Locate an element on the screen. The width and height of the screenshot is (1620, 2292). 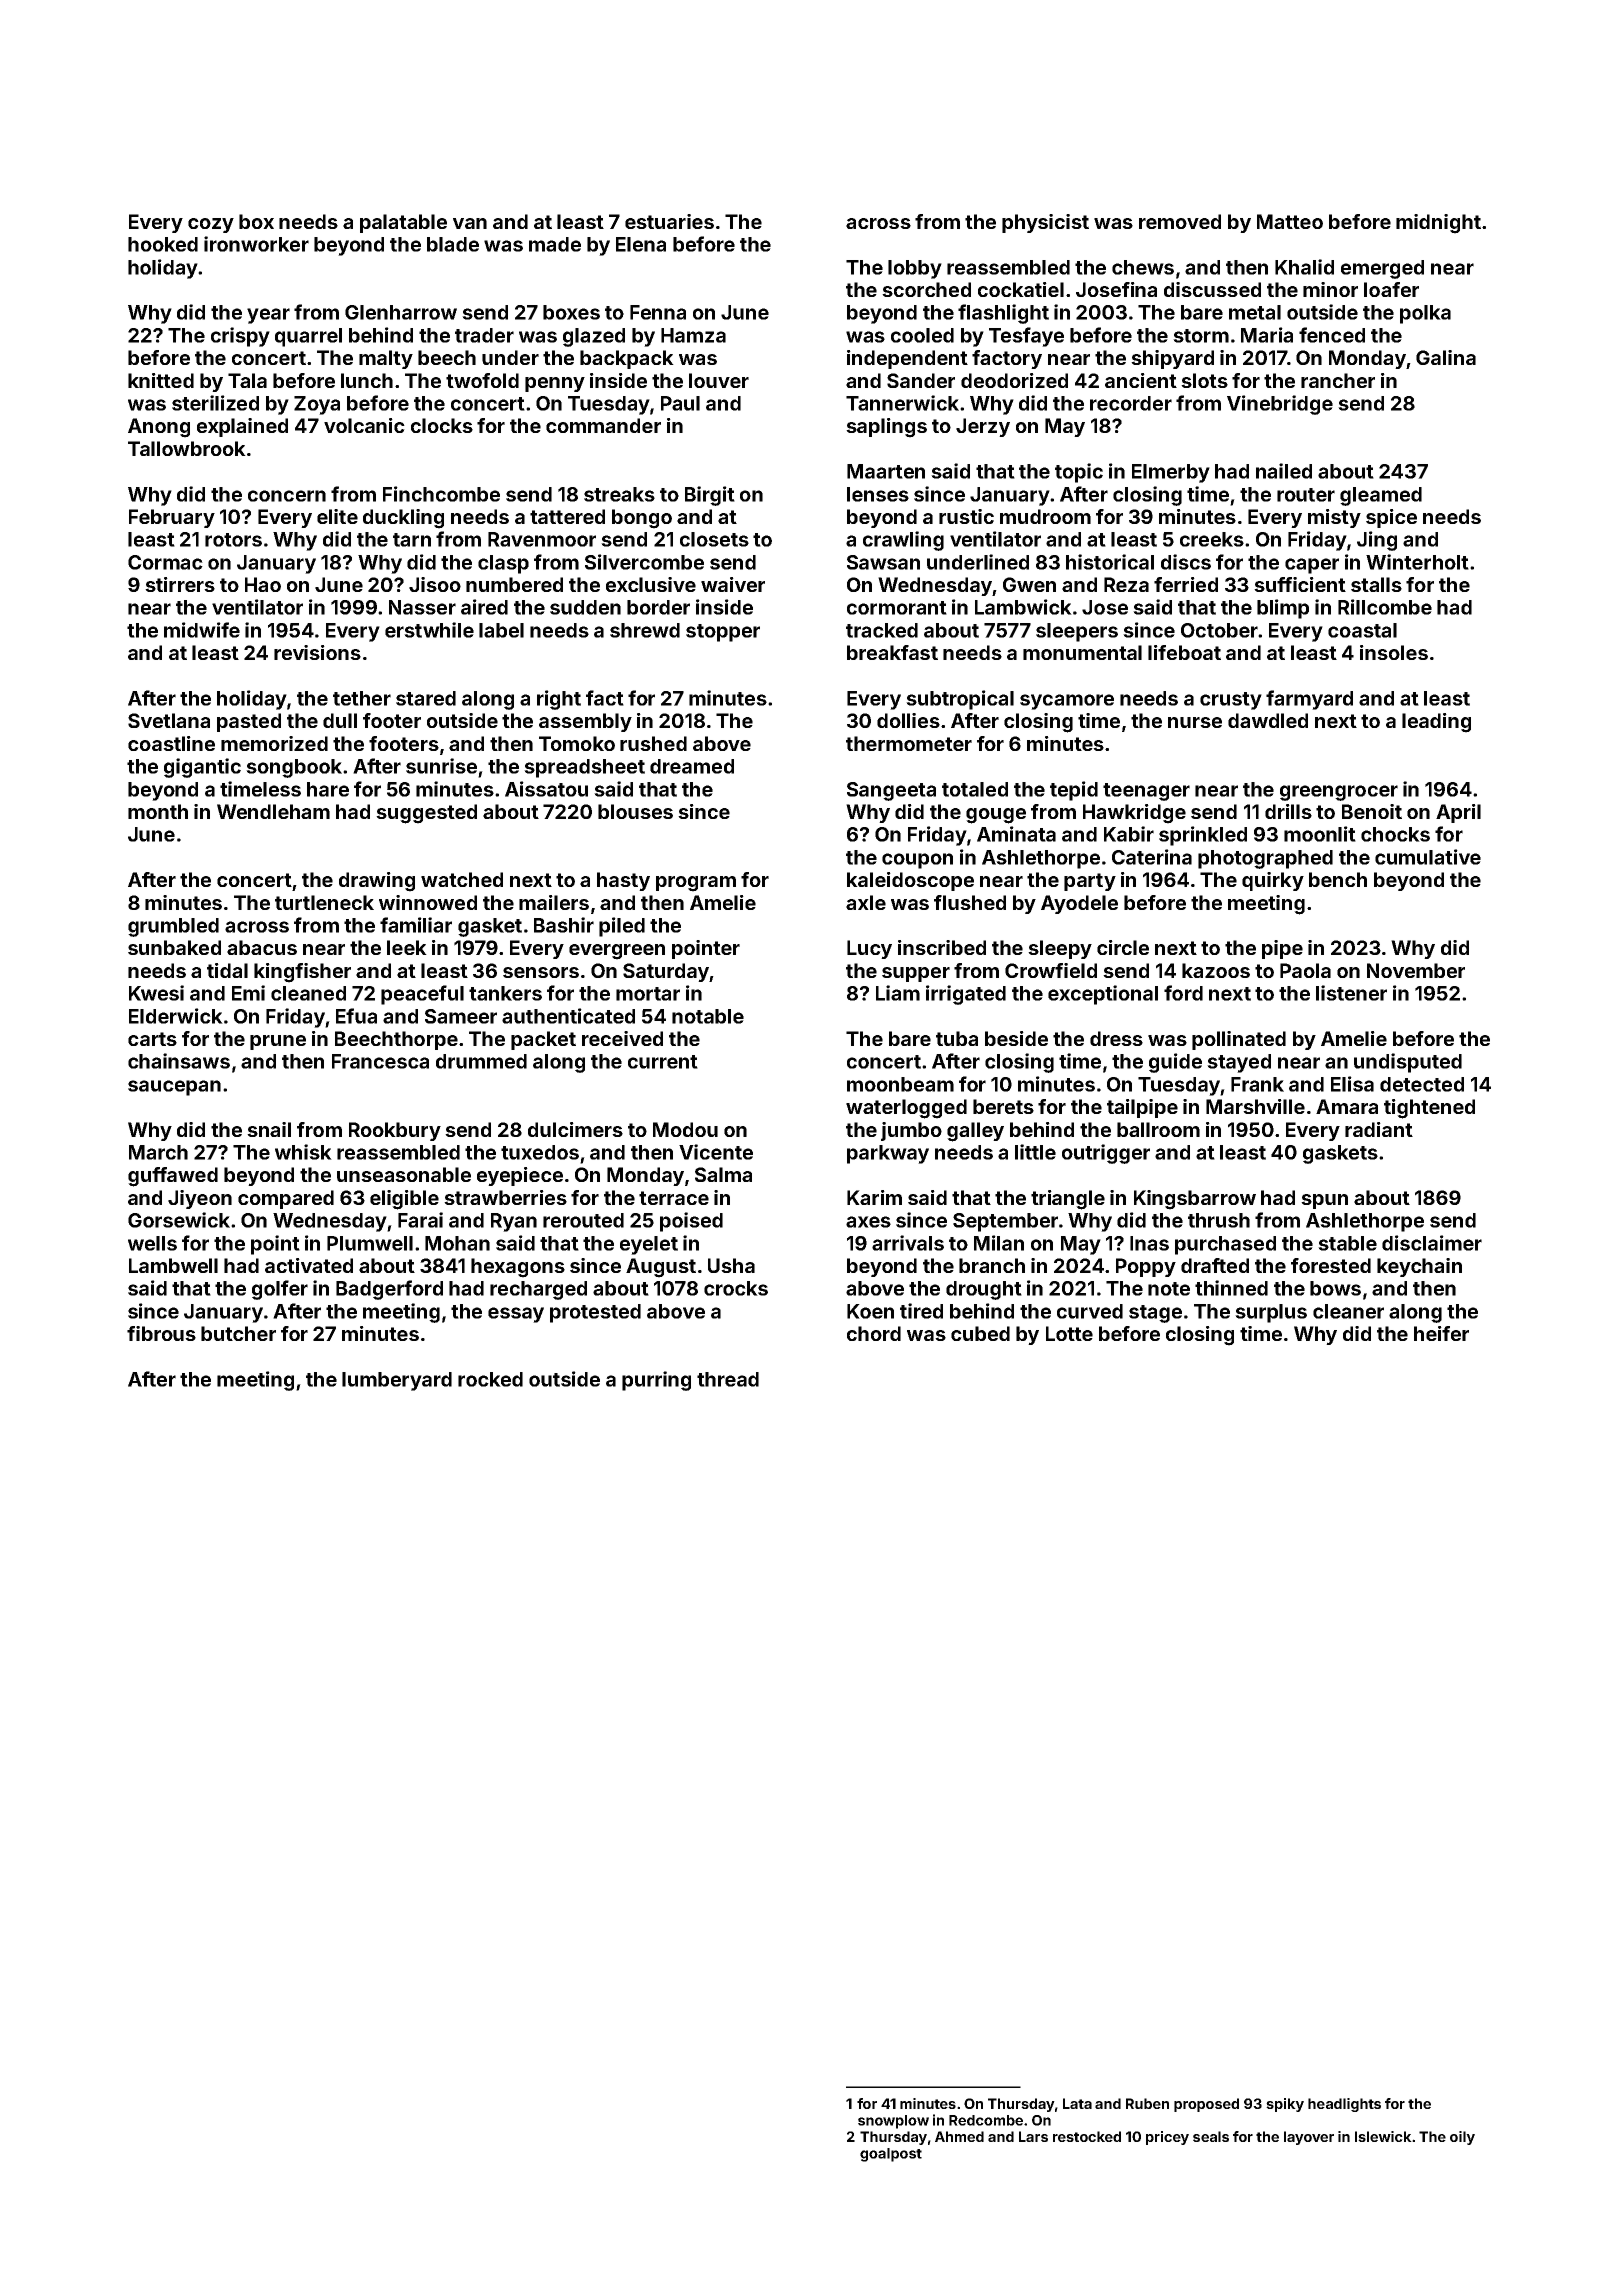
lifeboat is located at coordinates (1184, 652).
